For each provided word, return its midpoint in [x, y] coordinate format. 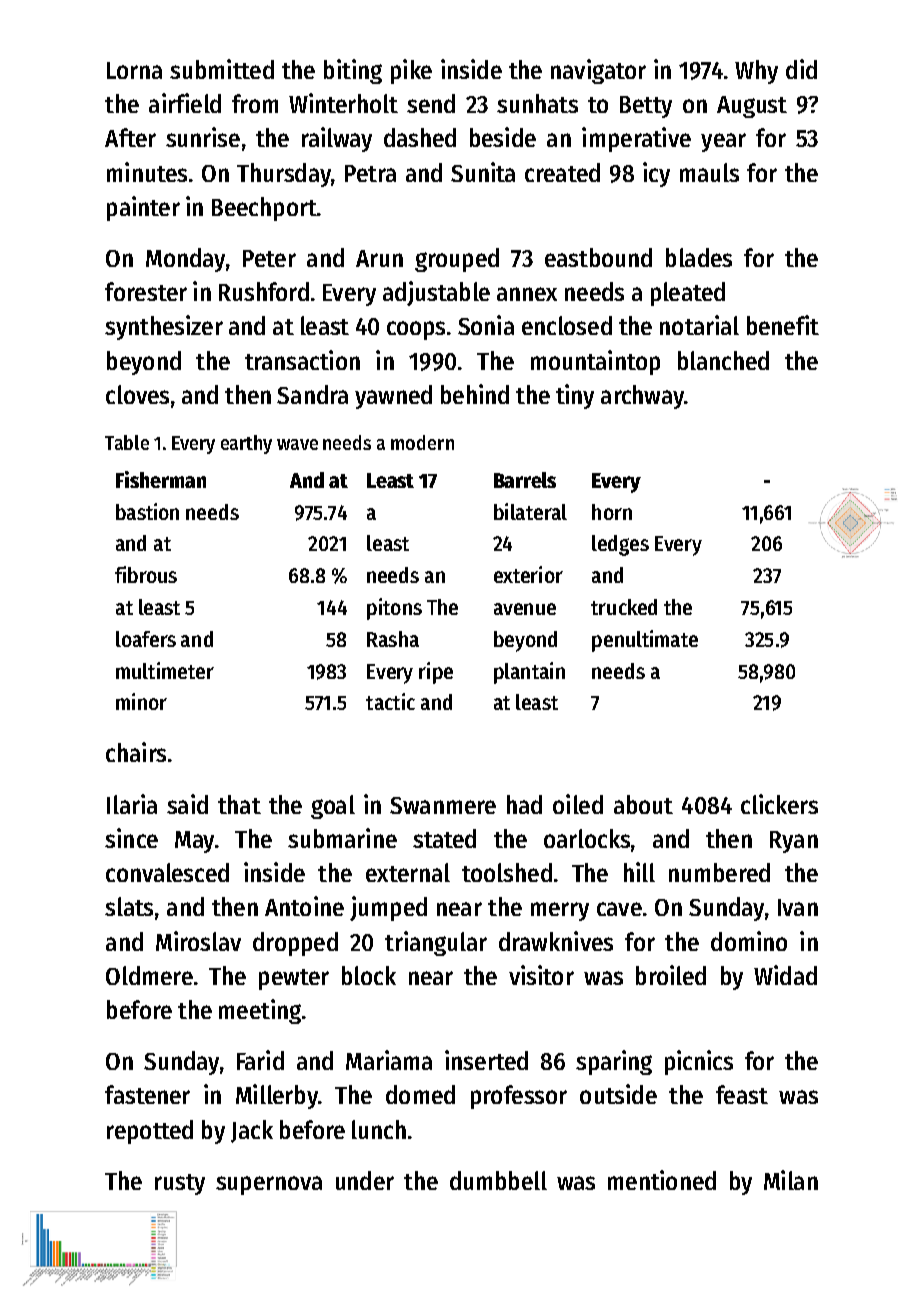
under [365, 1180]
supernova [269, 1185]
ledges [620, 545]
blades [699, 257]
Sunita [483, 172]
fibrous [146, 574]
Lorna [134, 70]
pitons [394, 609]
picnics [699, 1062]
